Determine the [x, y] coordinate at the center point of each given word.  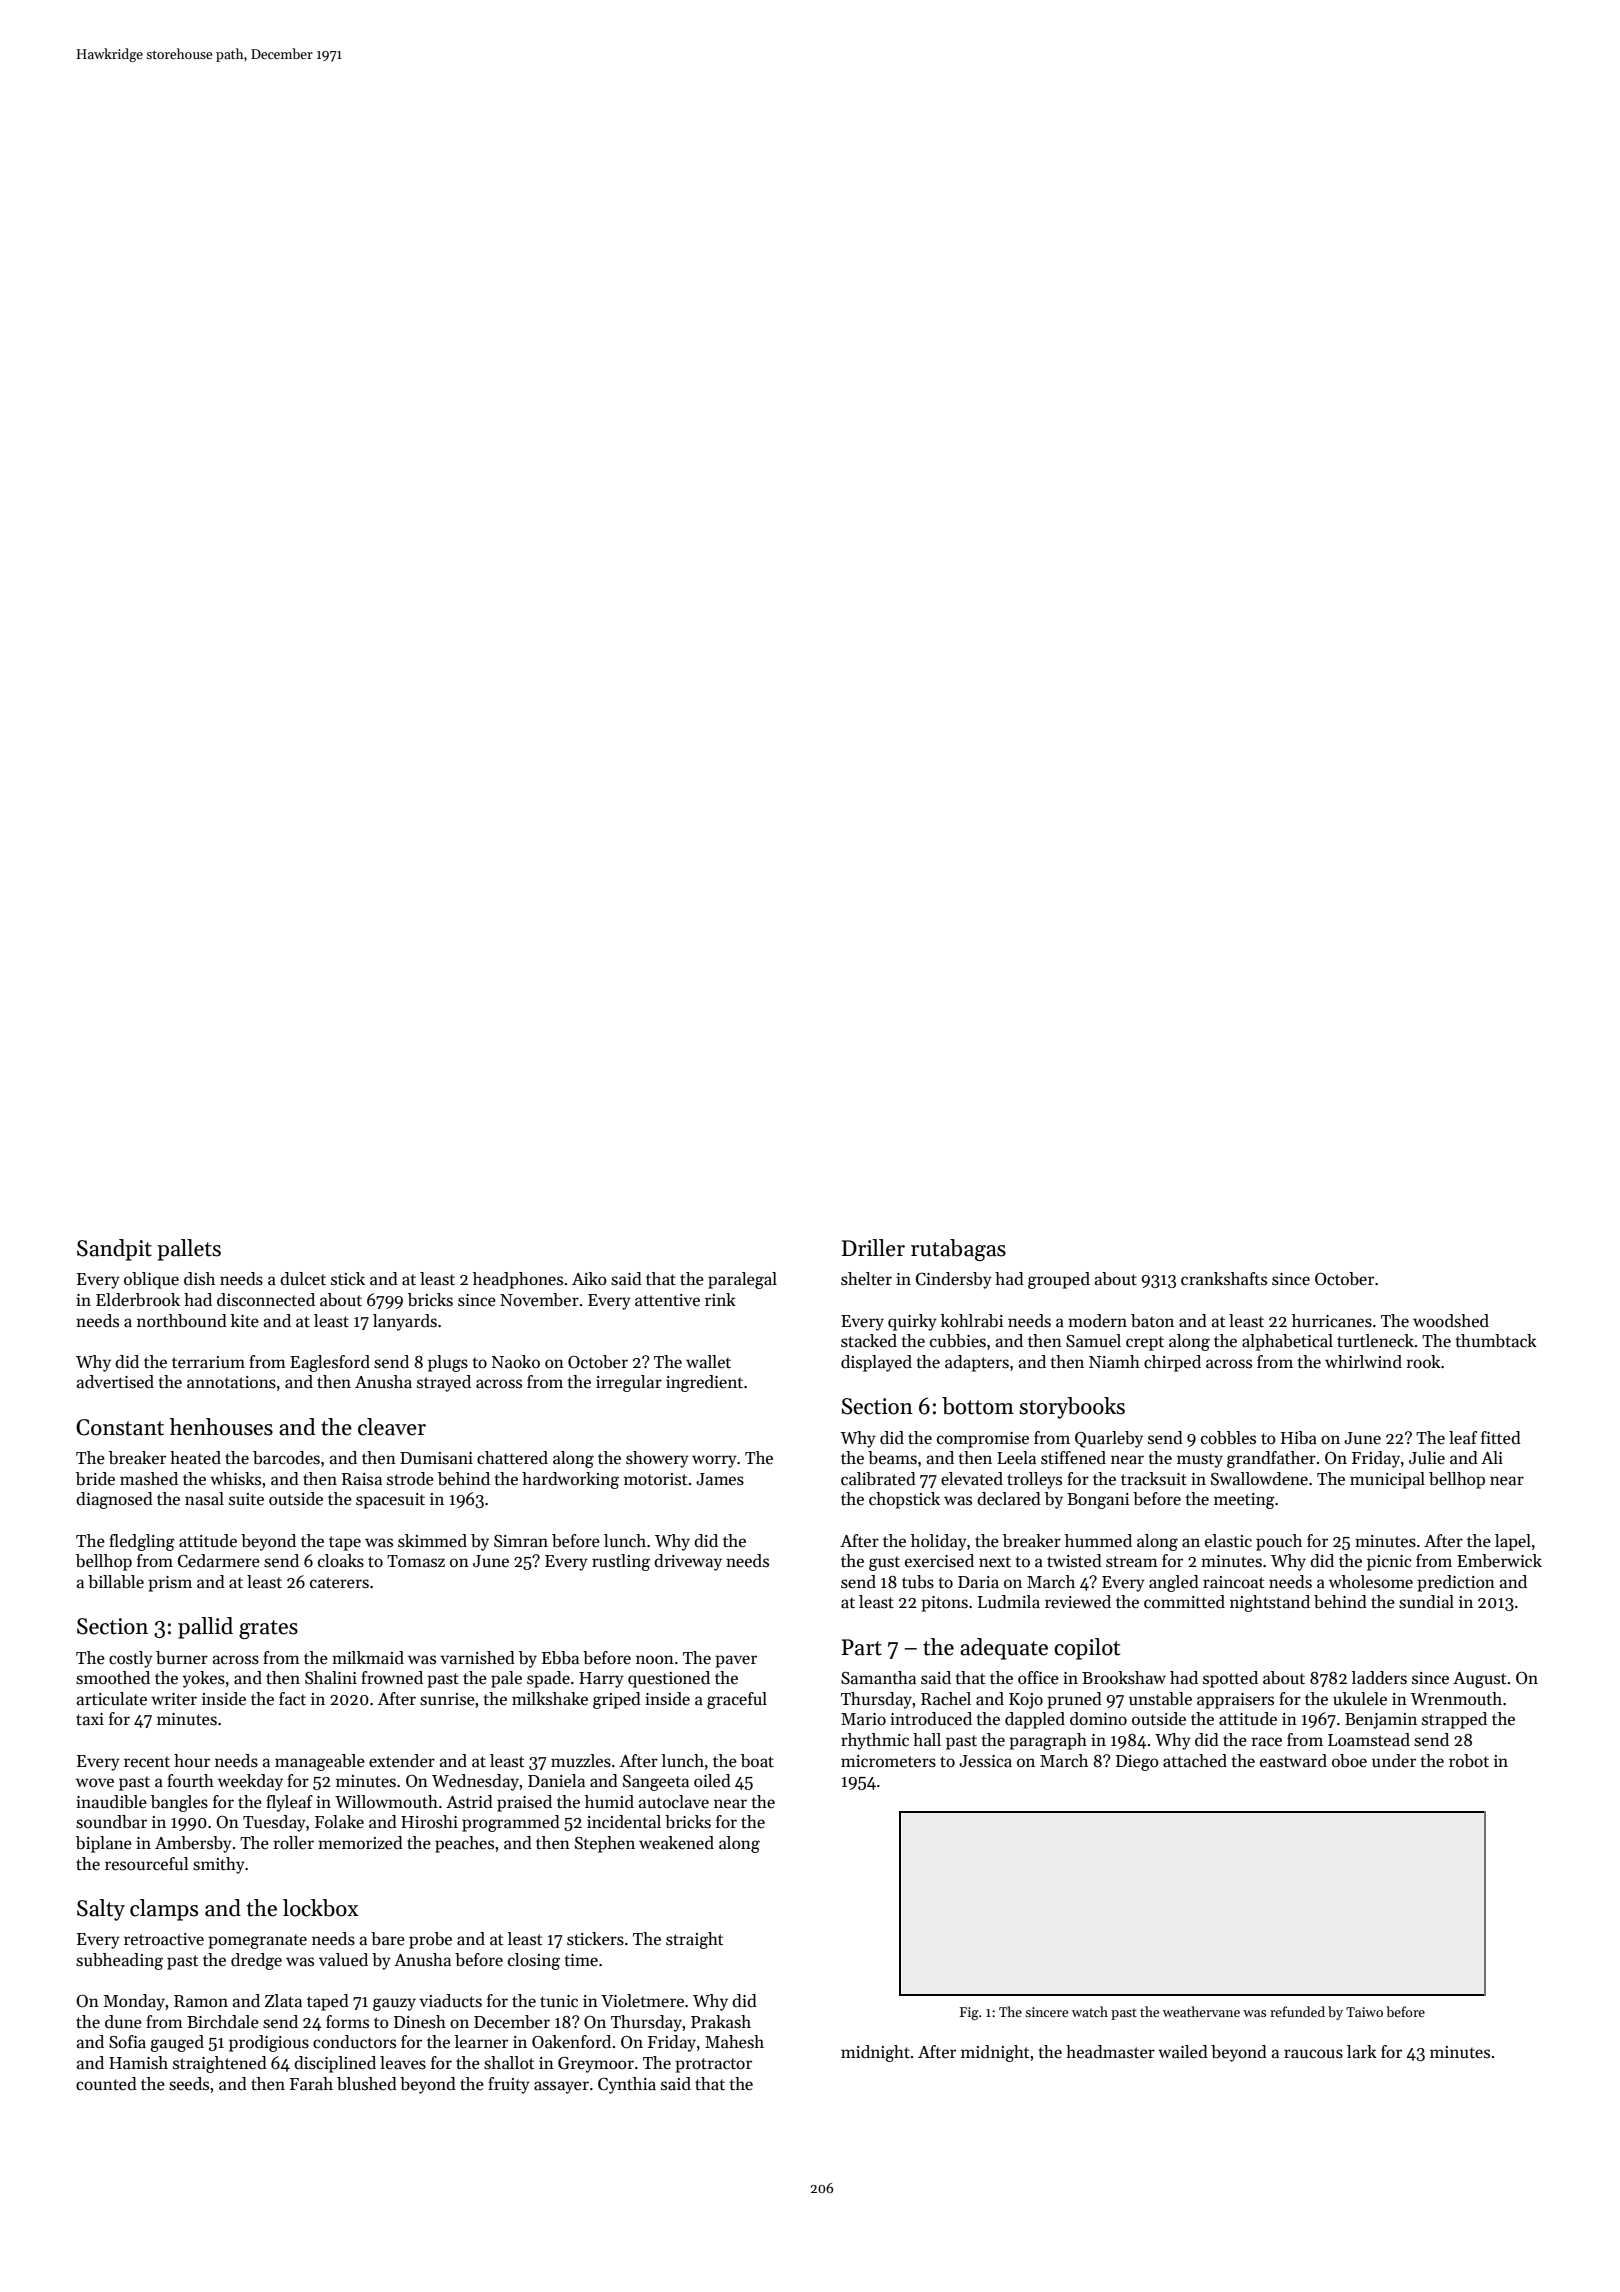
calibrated [878, 1479]
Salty [101, 1910]
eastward [1293, 1761]
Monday [134, 2002]
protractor [713, 2065]
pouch [1279, 1542]
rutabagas [958, 1250]
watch [1090, 2011]
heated [195, 1458]
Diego [1137, 1763]
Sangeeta [656, 1783]
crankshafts [1224, 1279]
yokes [203, 1679]
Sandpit [114, 1250]
